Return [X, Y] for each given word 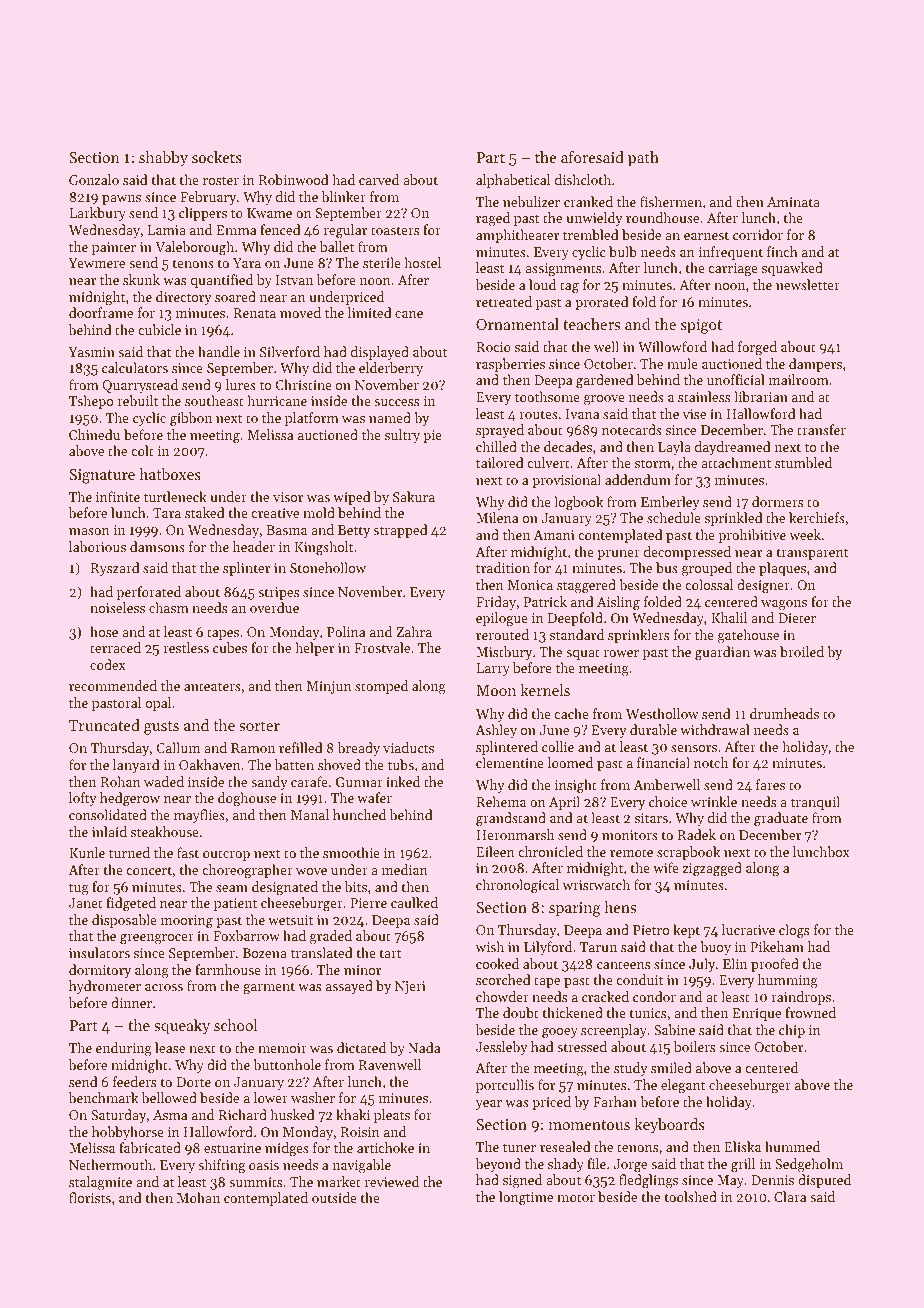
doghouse [247, 799]
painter [114, 248]
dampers [815, 365]
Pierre [368, 903]
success [396, 402]
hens [620, 907]
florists [90, 1197]
